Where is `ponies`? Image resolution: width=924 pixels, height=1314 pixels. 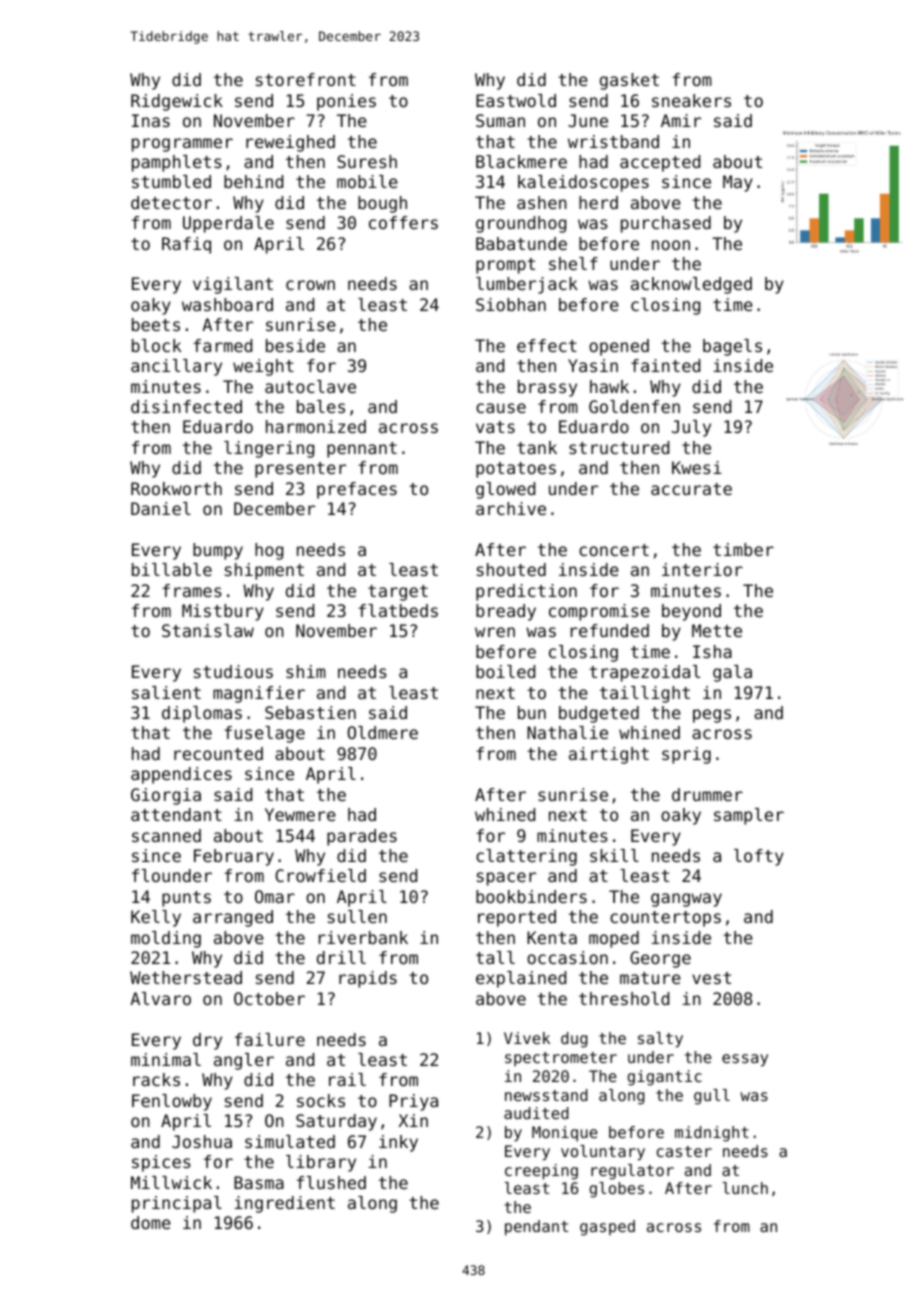
ponies is located at coordinates (346, 102).
